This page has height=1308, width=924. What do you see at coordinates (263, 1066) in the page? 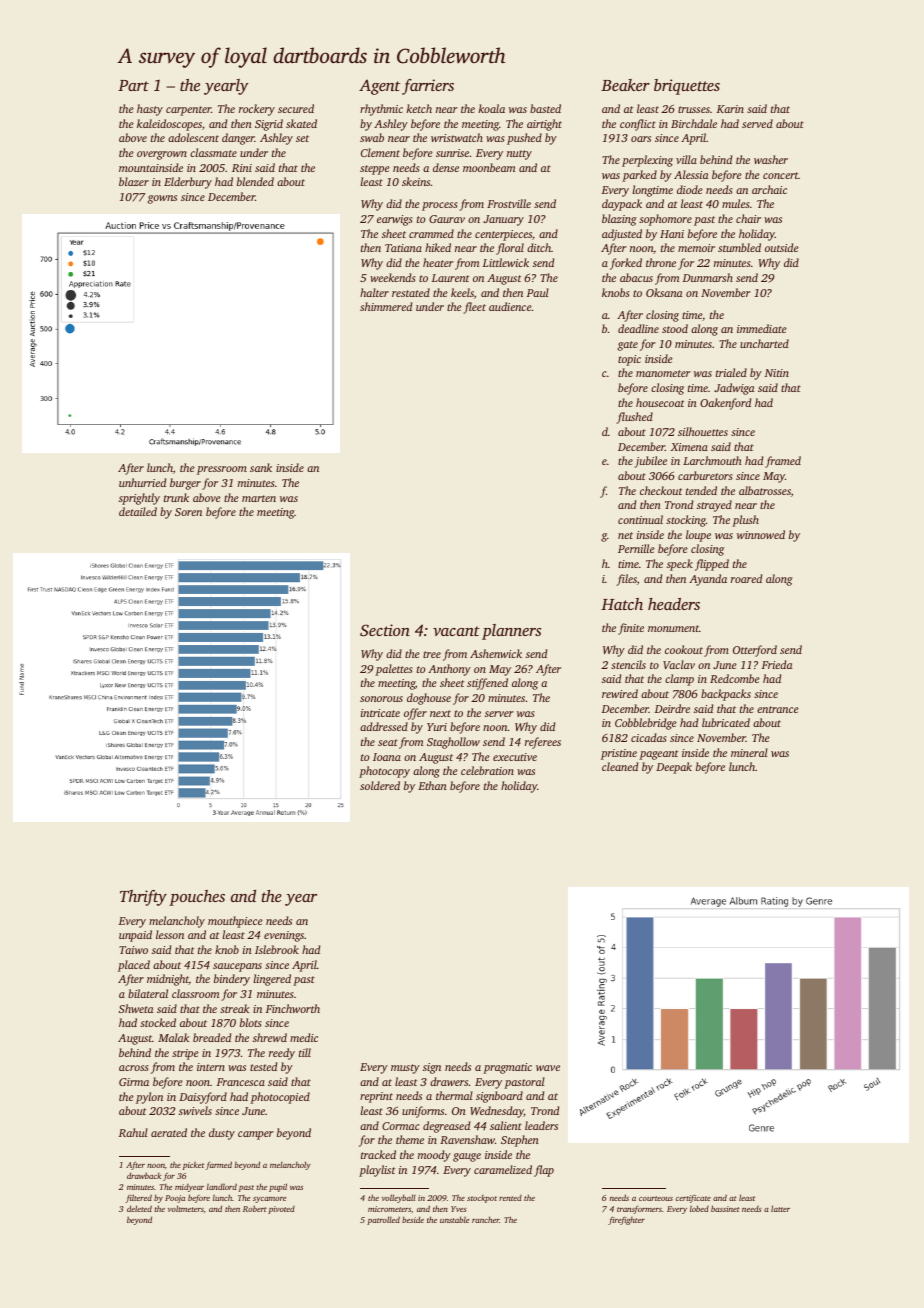
I see `tested` at bounding box center [263, 1066].
